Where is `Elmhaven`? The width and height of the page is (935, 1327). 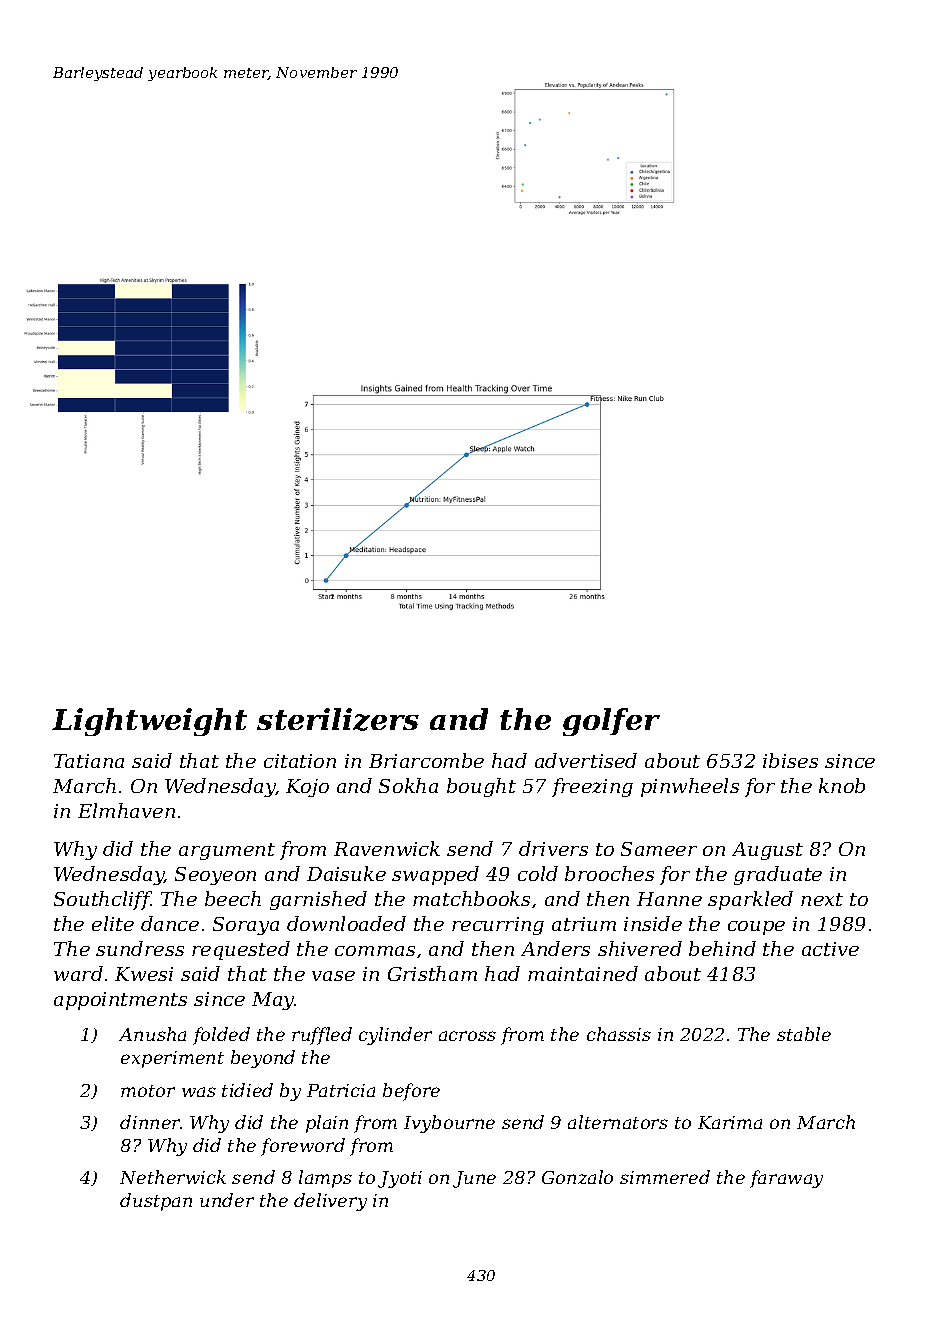 Elmhaven is located at coordinates (126, 810).
